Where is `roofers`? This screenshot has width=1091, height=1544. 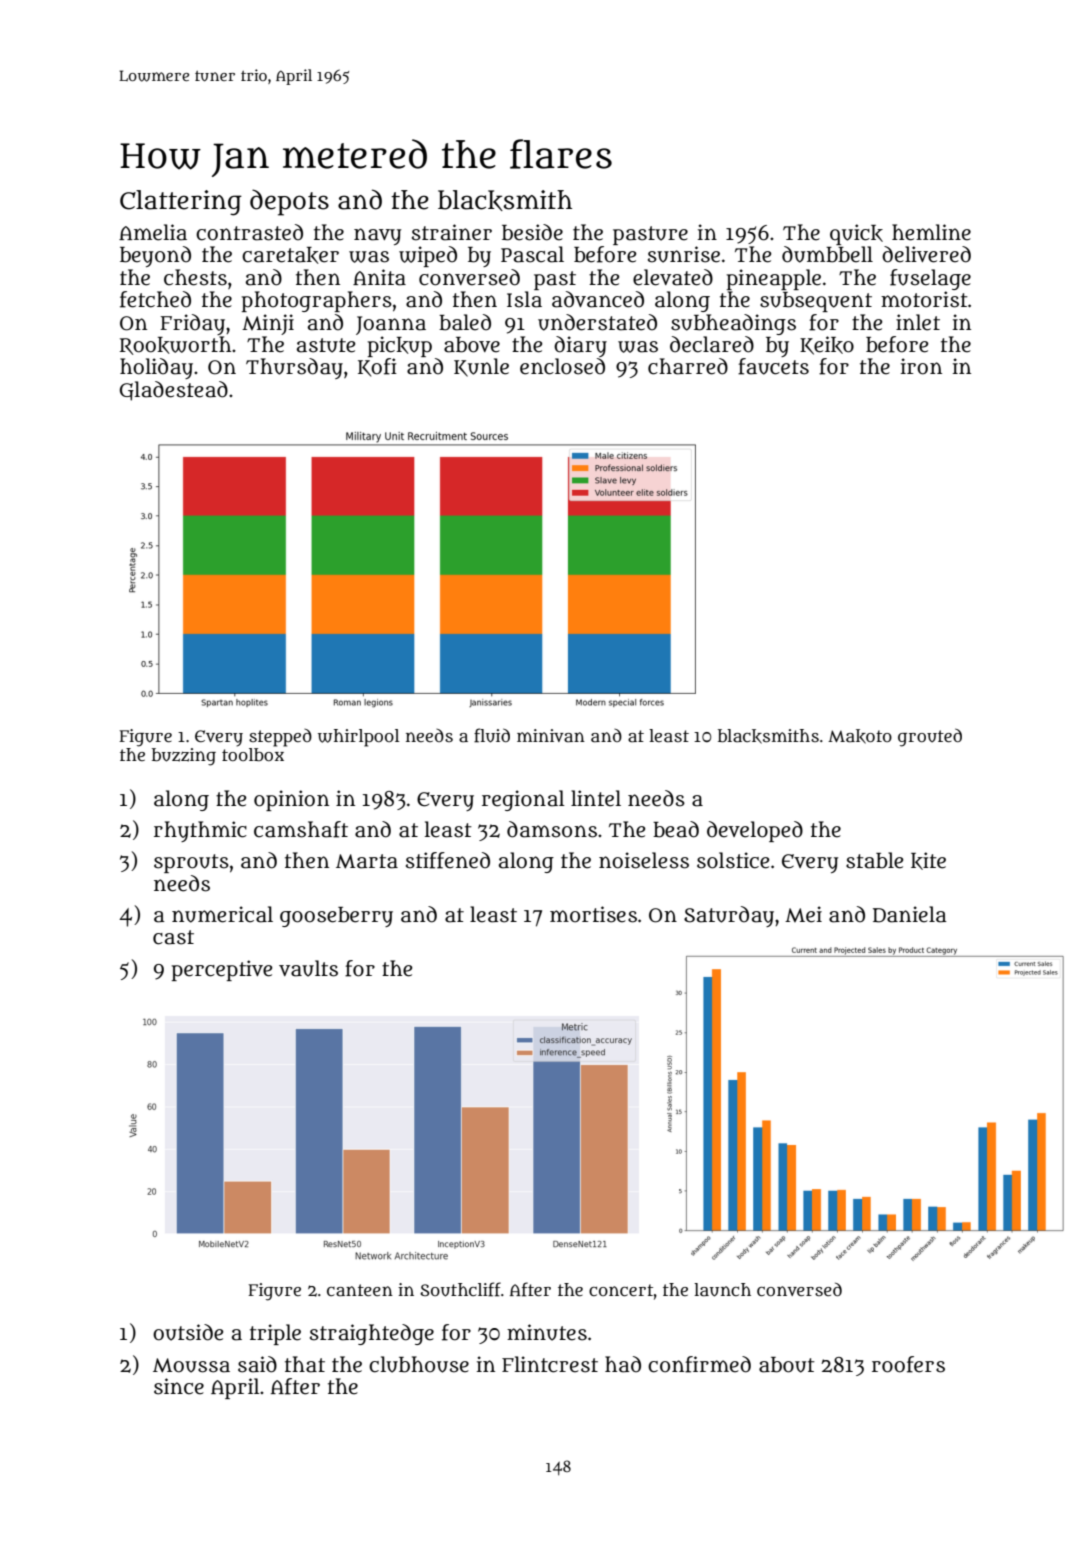
roofers is located at coordinates (908, 1364).
